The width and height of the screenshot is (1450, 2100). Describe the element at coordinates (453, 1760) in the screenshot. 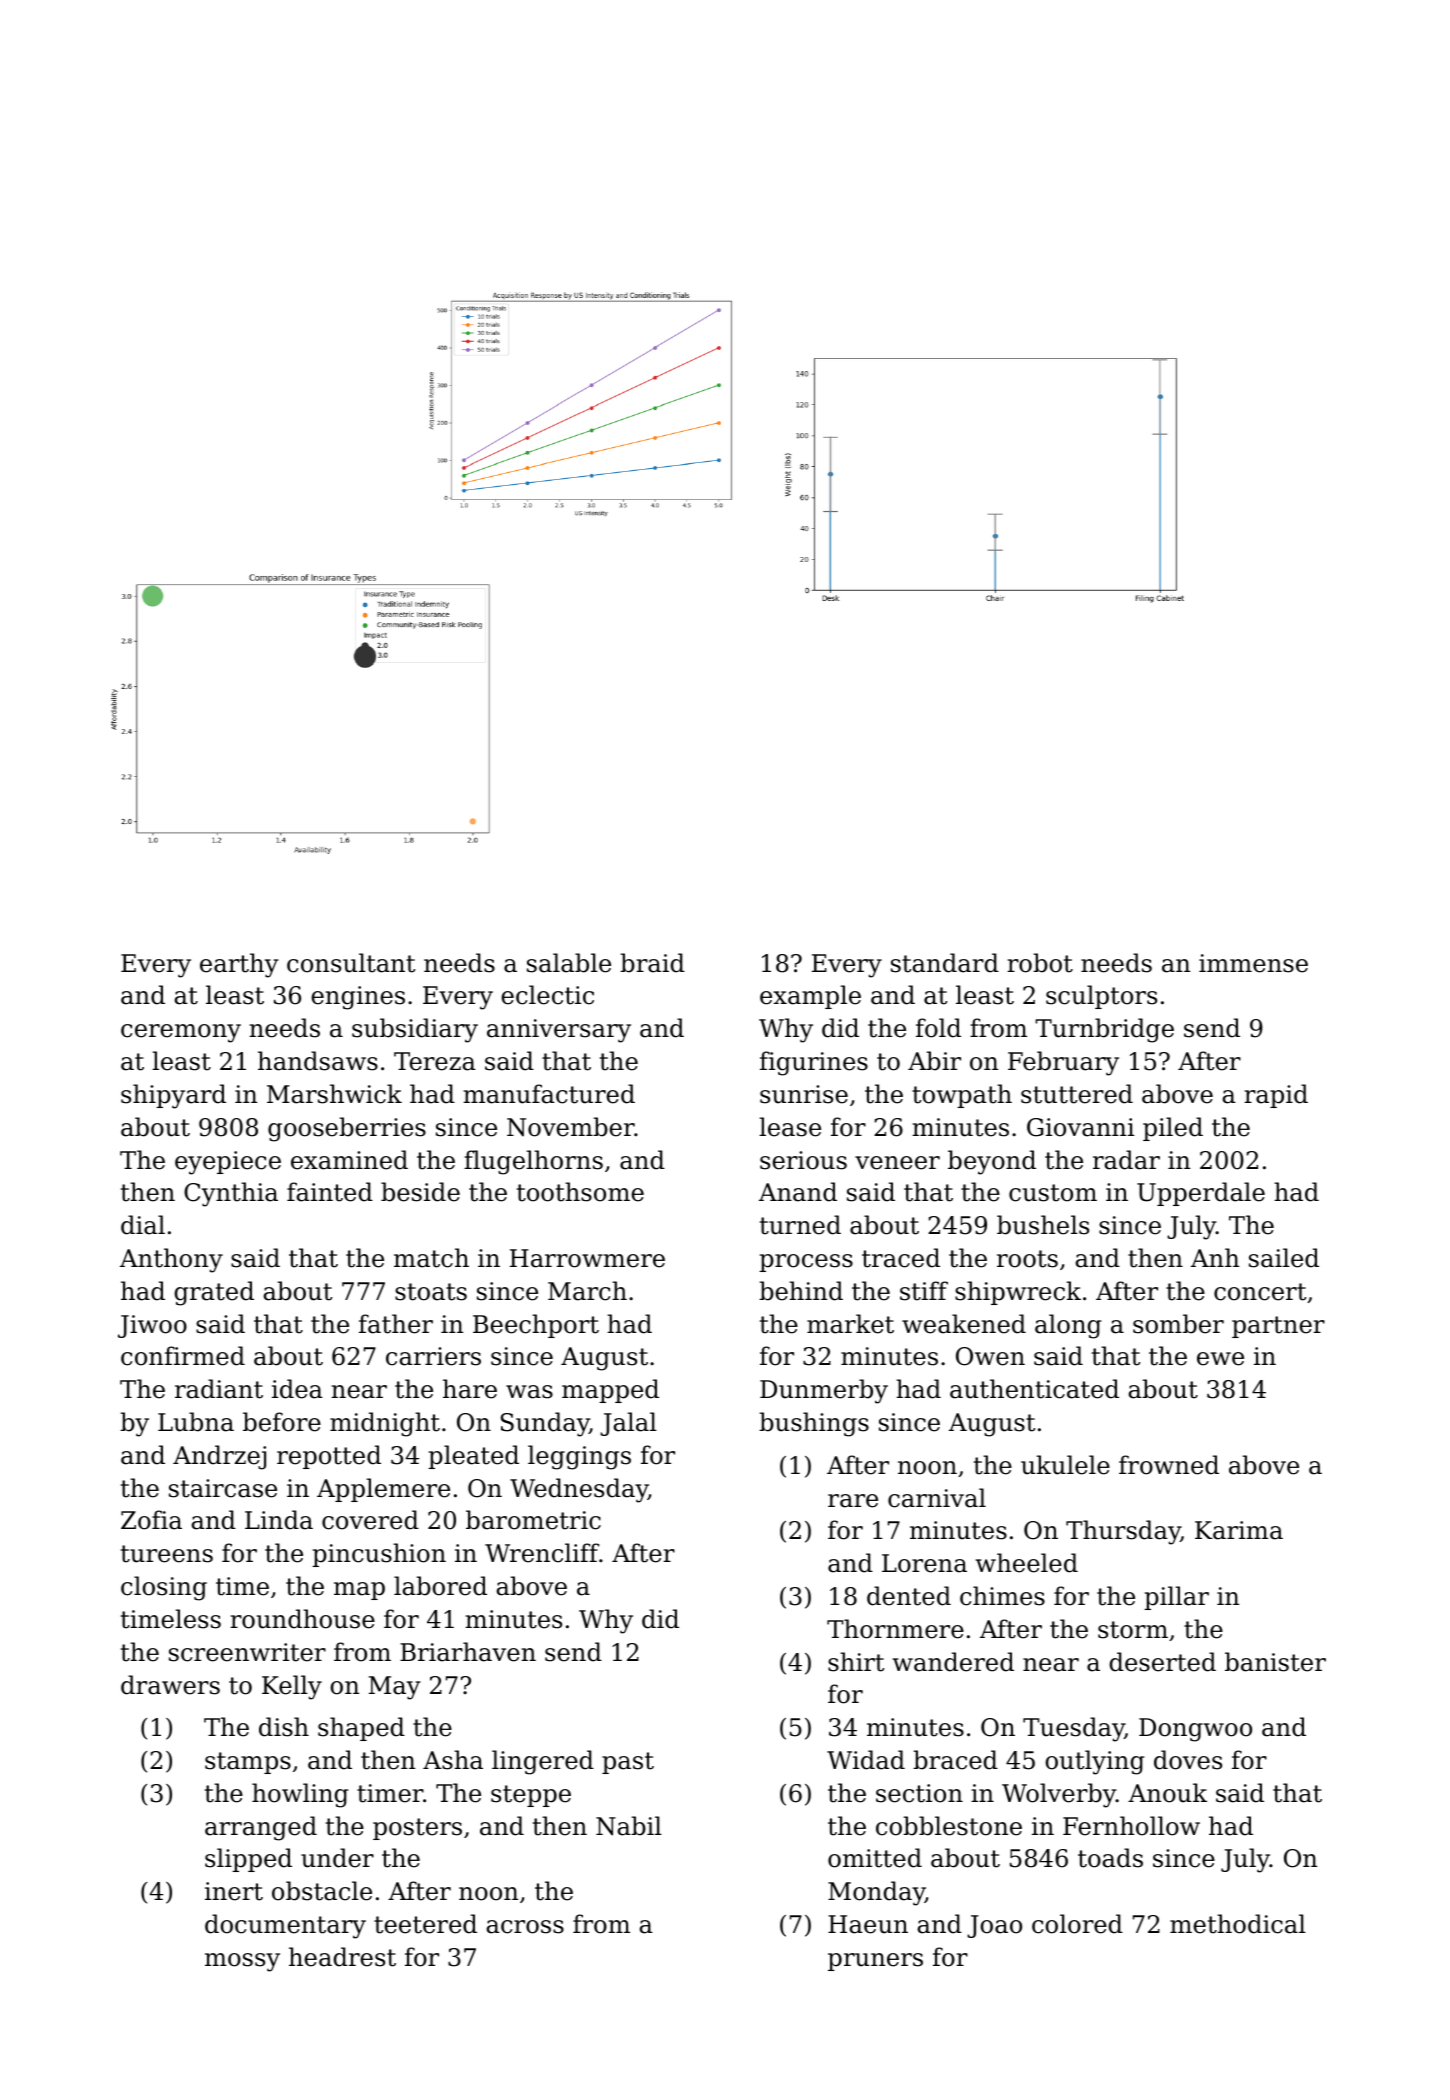

I see `Asha` at that location.
